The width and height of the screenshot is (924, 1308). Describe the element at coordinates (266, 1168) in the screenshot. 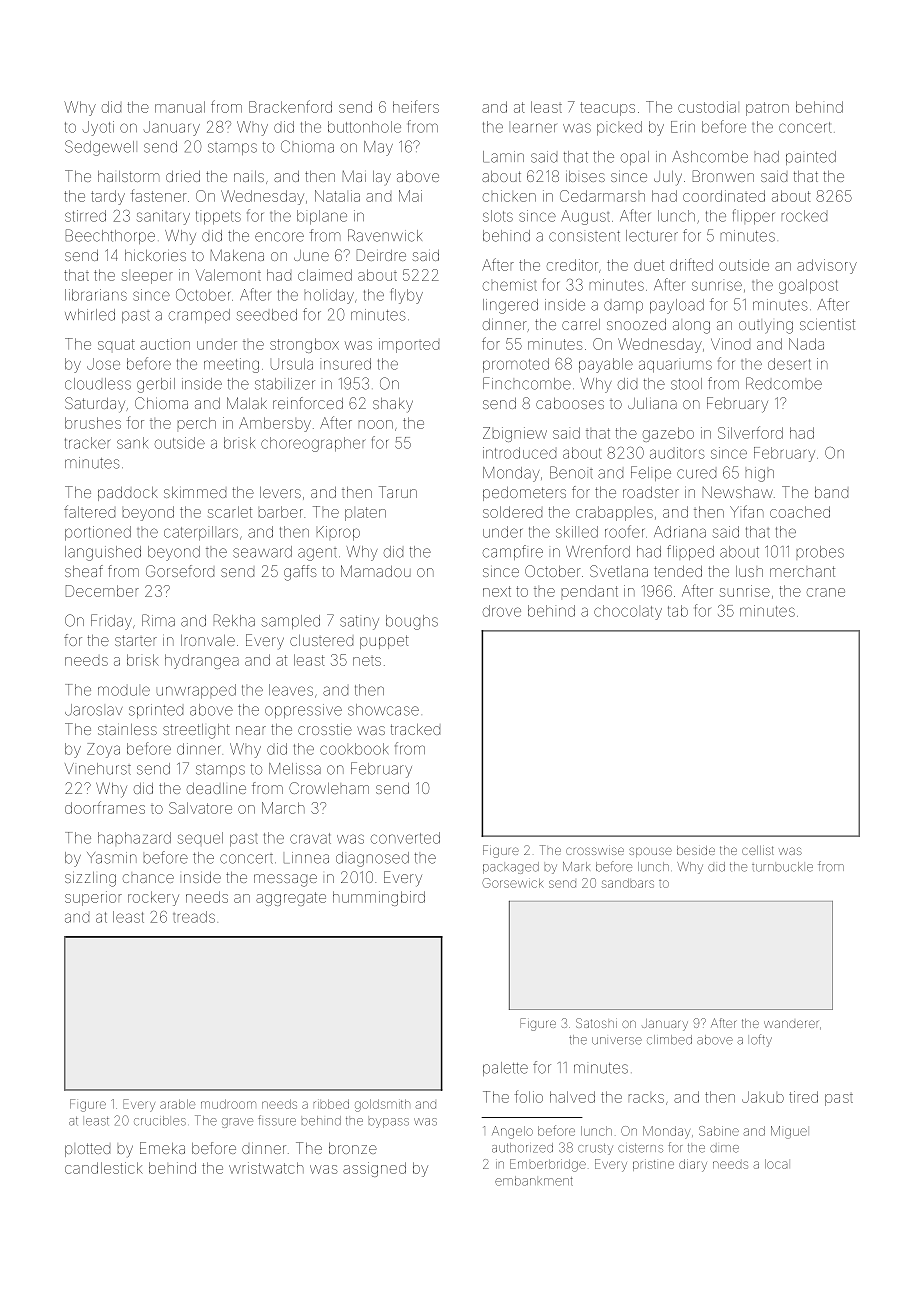

I see `wristwatch` at that location.
